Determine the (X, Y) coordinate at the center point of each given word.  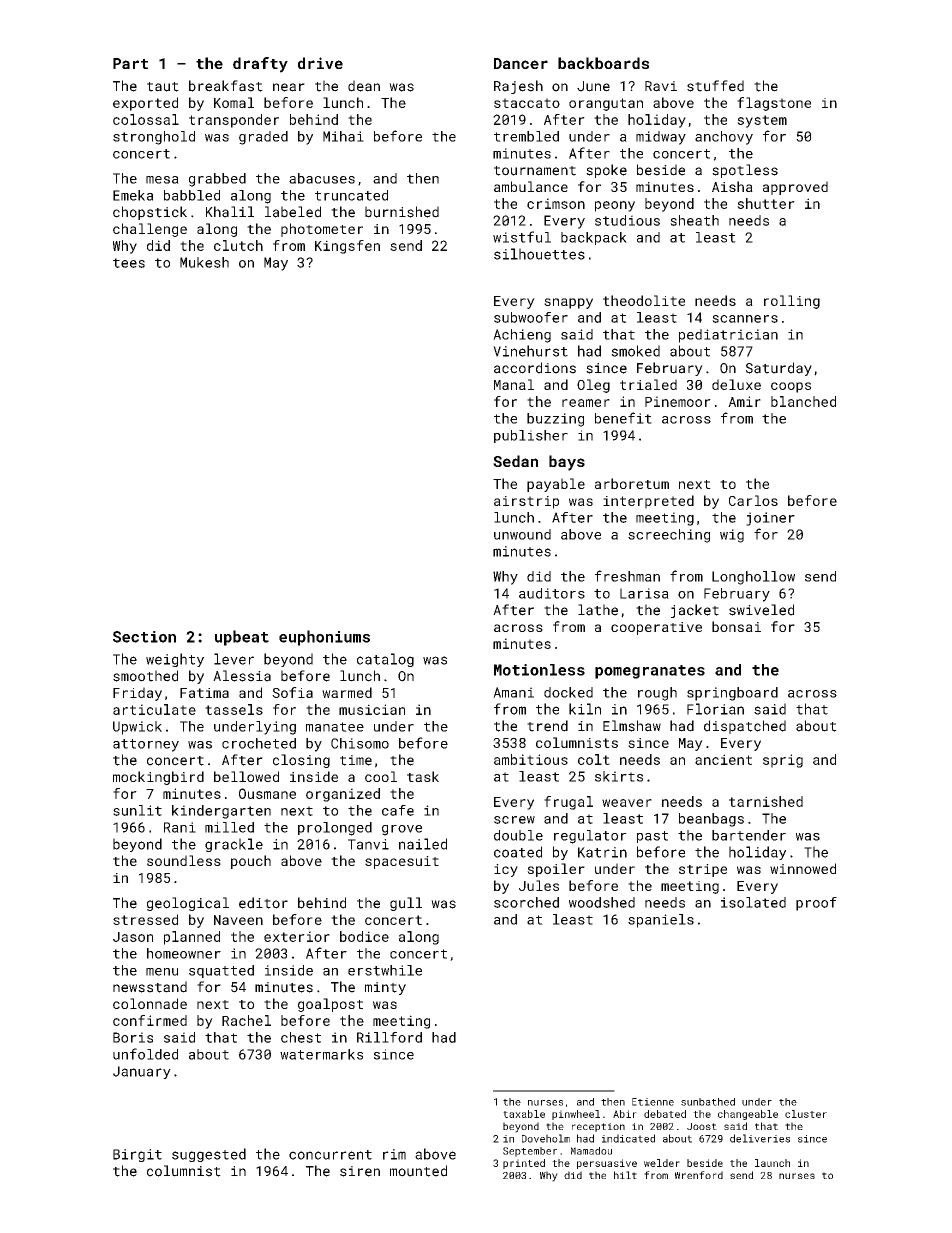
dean (364, 86)
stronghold (154, 138)
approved (795, 188)
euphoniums (324, 638)
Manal (514, 384)
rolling (792, 302)
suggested (209, 1155)
